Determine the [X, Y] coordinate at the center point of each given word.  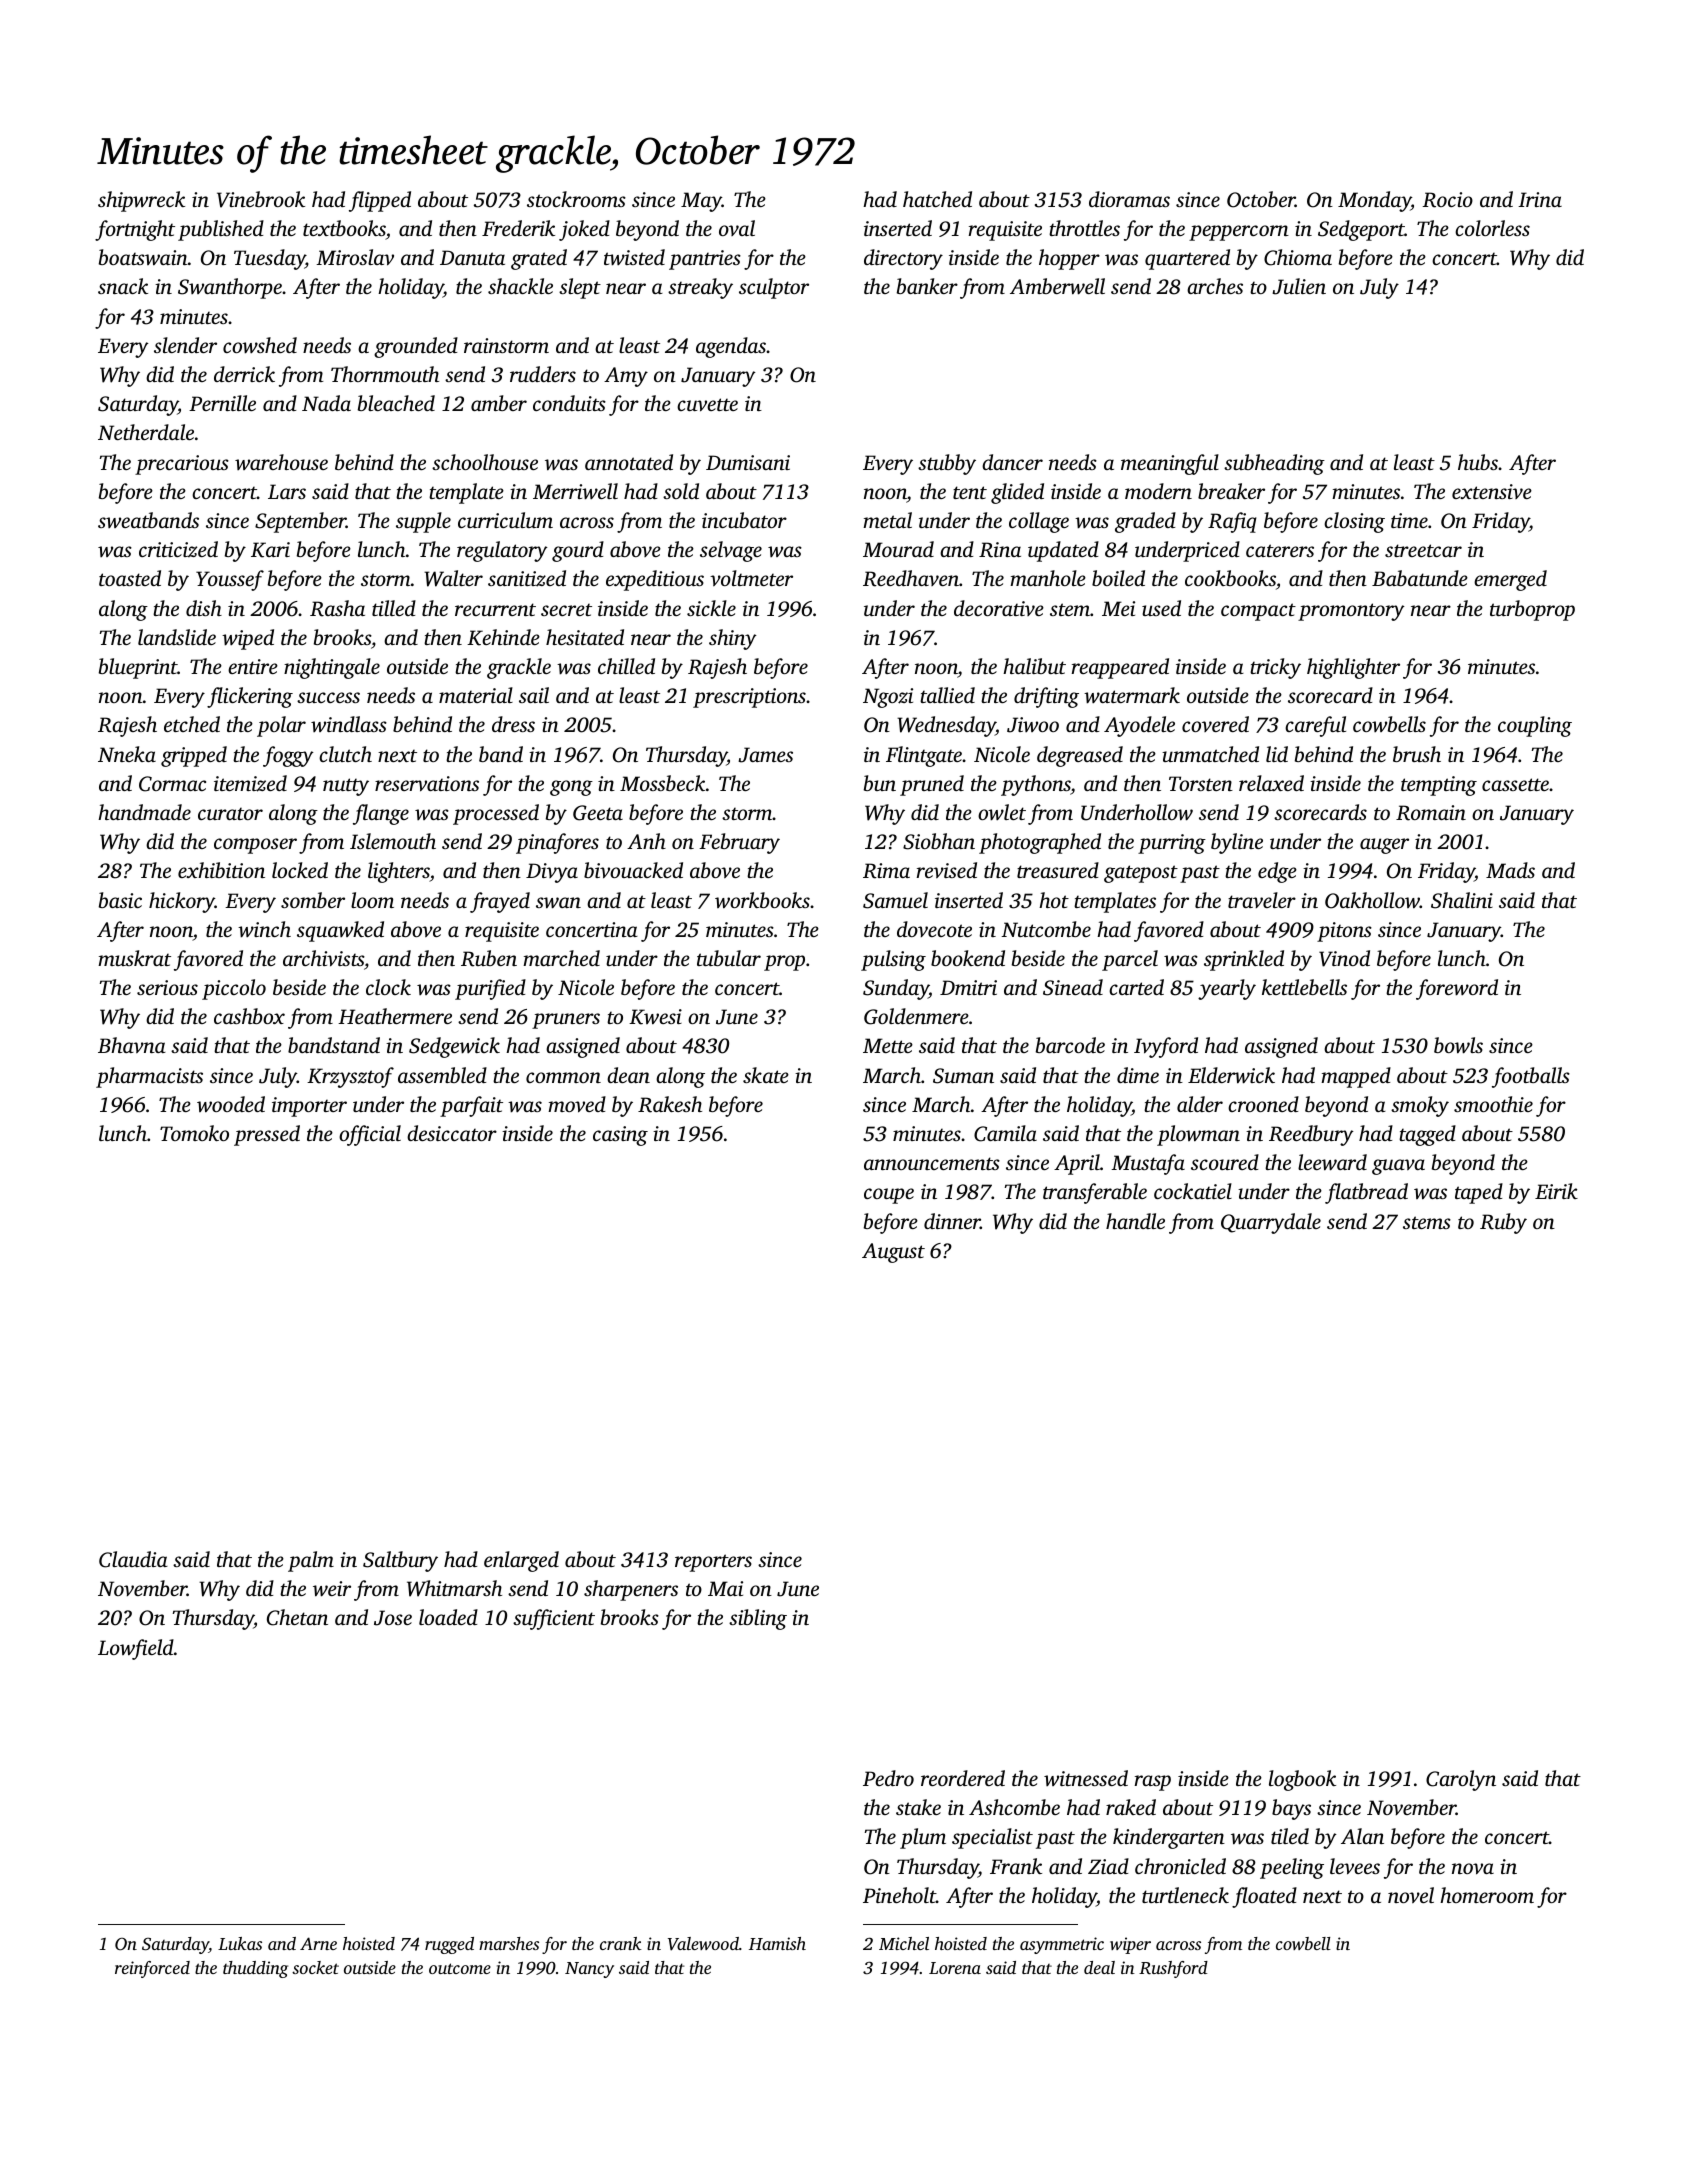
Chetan [297, 1617]
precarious [182, 465]
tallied [947, 695]
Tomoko [194, 1133]
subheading [1274, 464]
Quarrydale [1271, 1223]
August [893, 1253]
